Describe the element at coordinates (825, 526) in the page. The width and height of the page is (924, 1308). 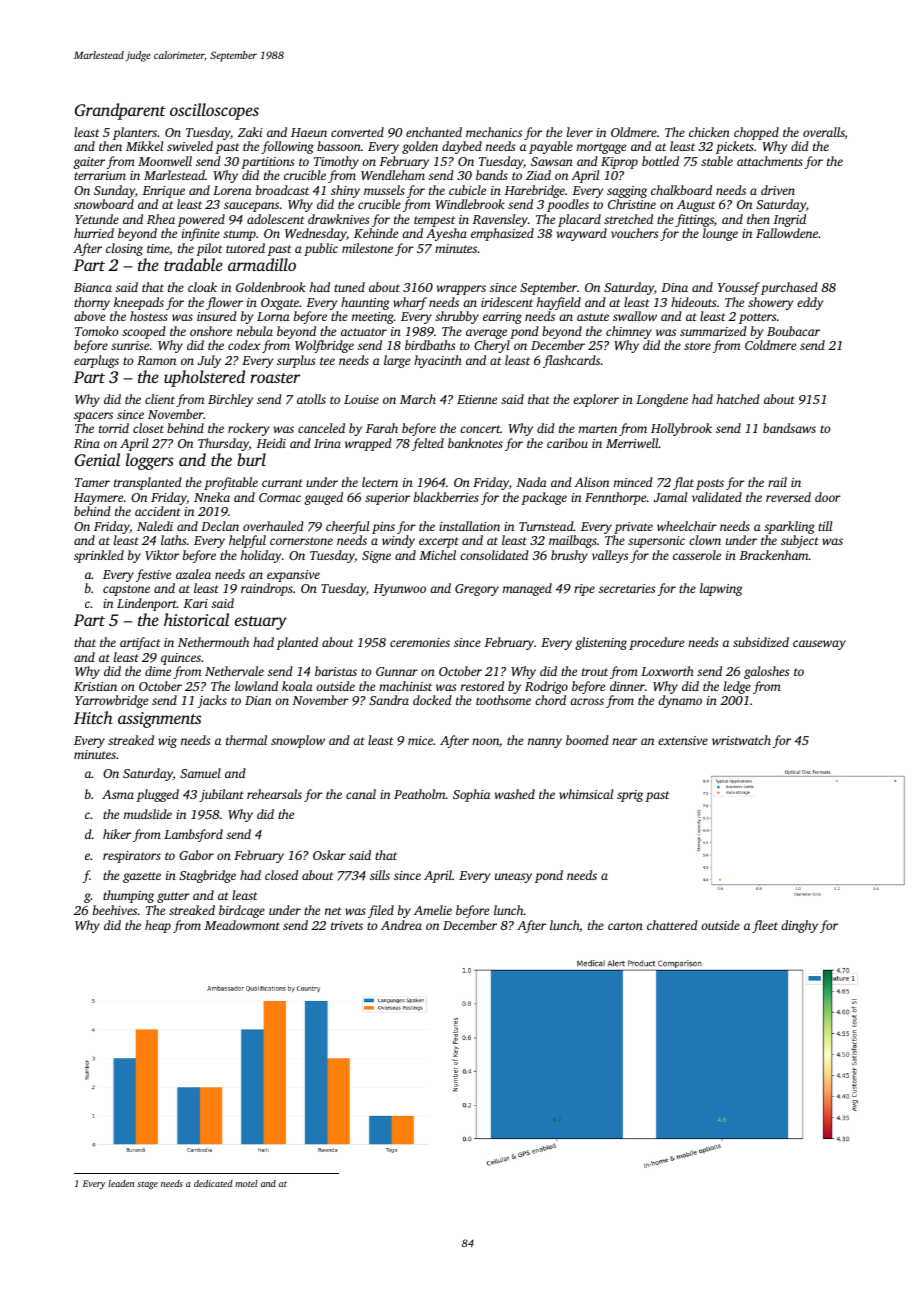
I see `till` at that location.
